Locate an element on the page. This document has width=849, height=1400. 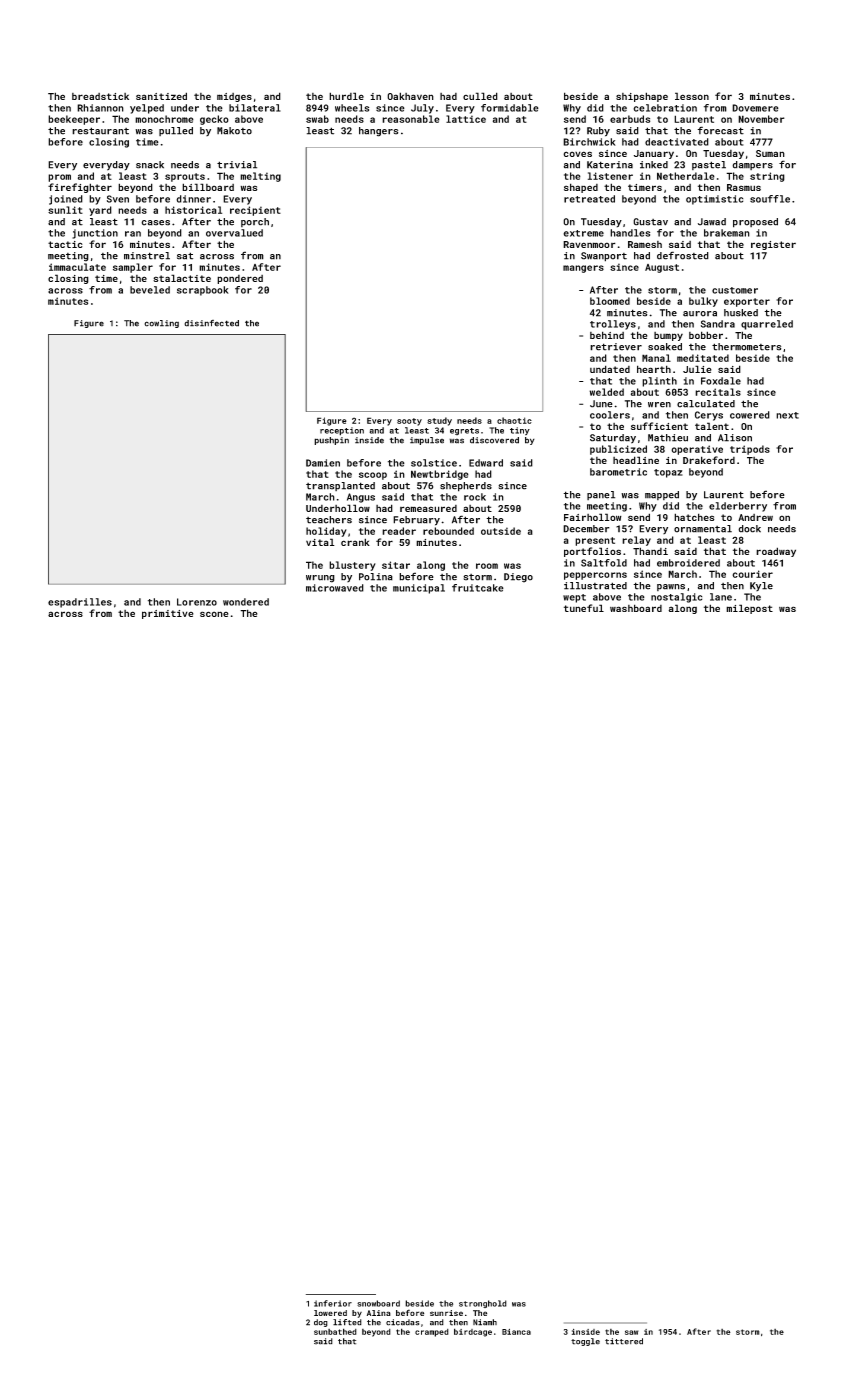
trolleys is located at coordinates (613, 325).
